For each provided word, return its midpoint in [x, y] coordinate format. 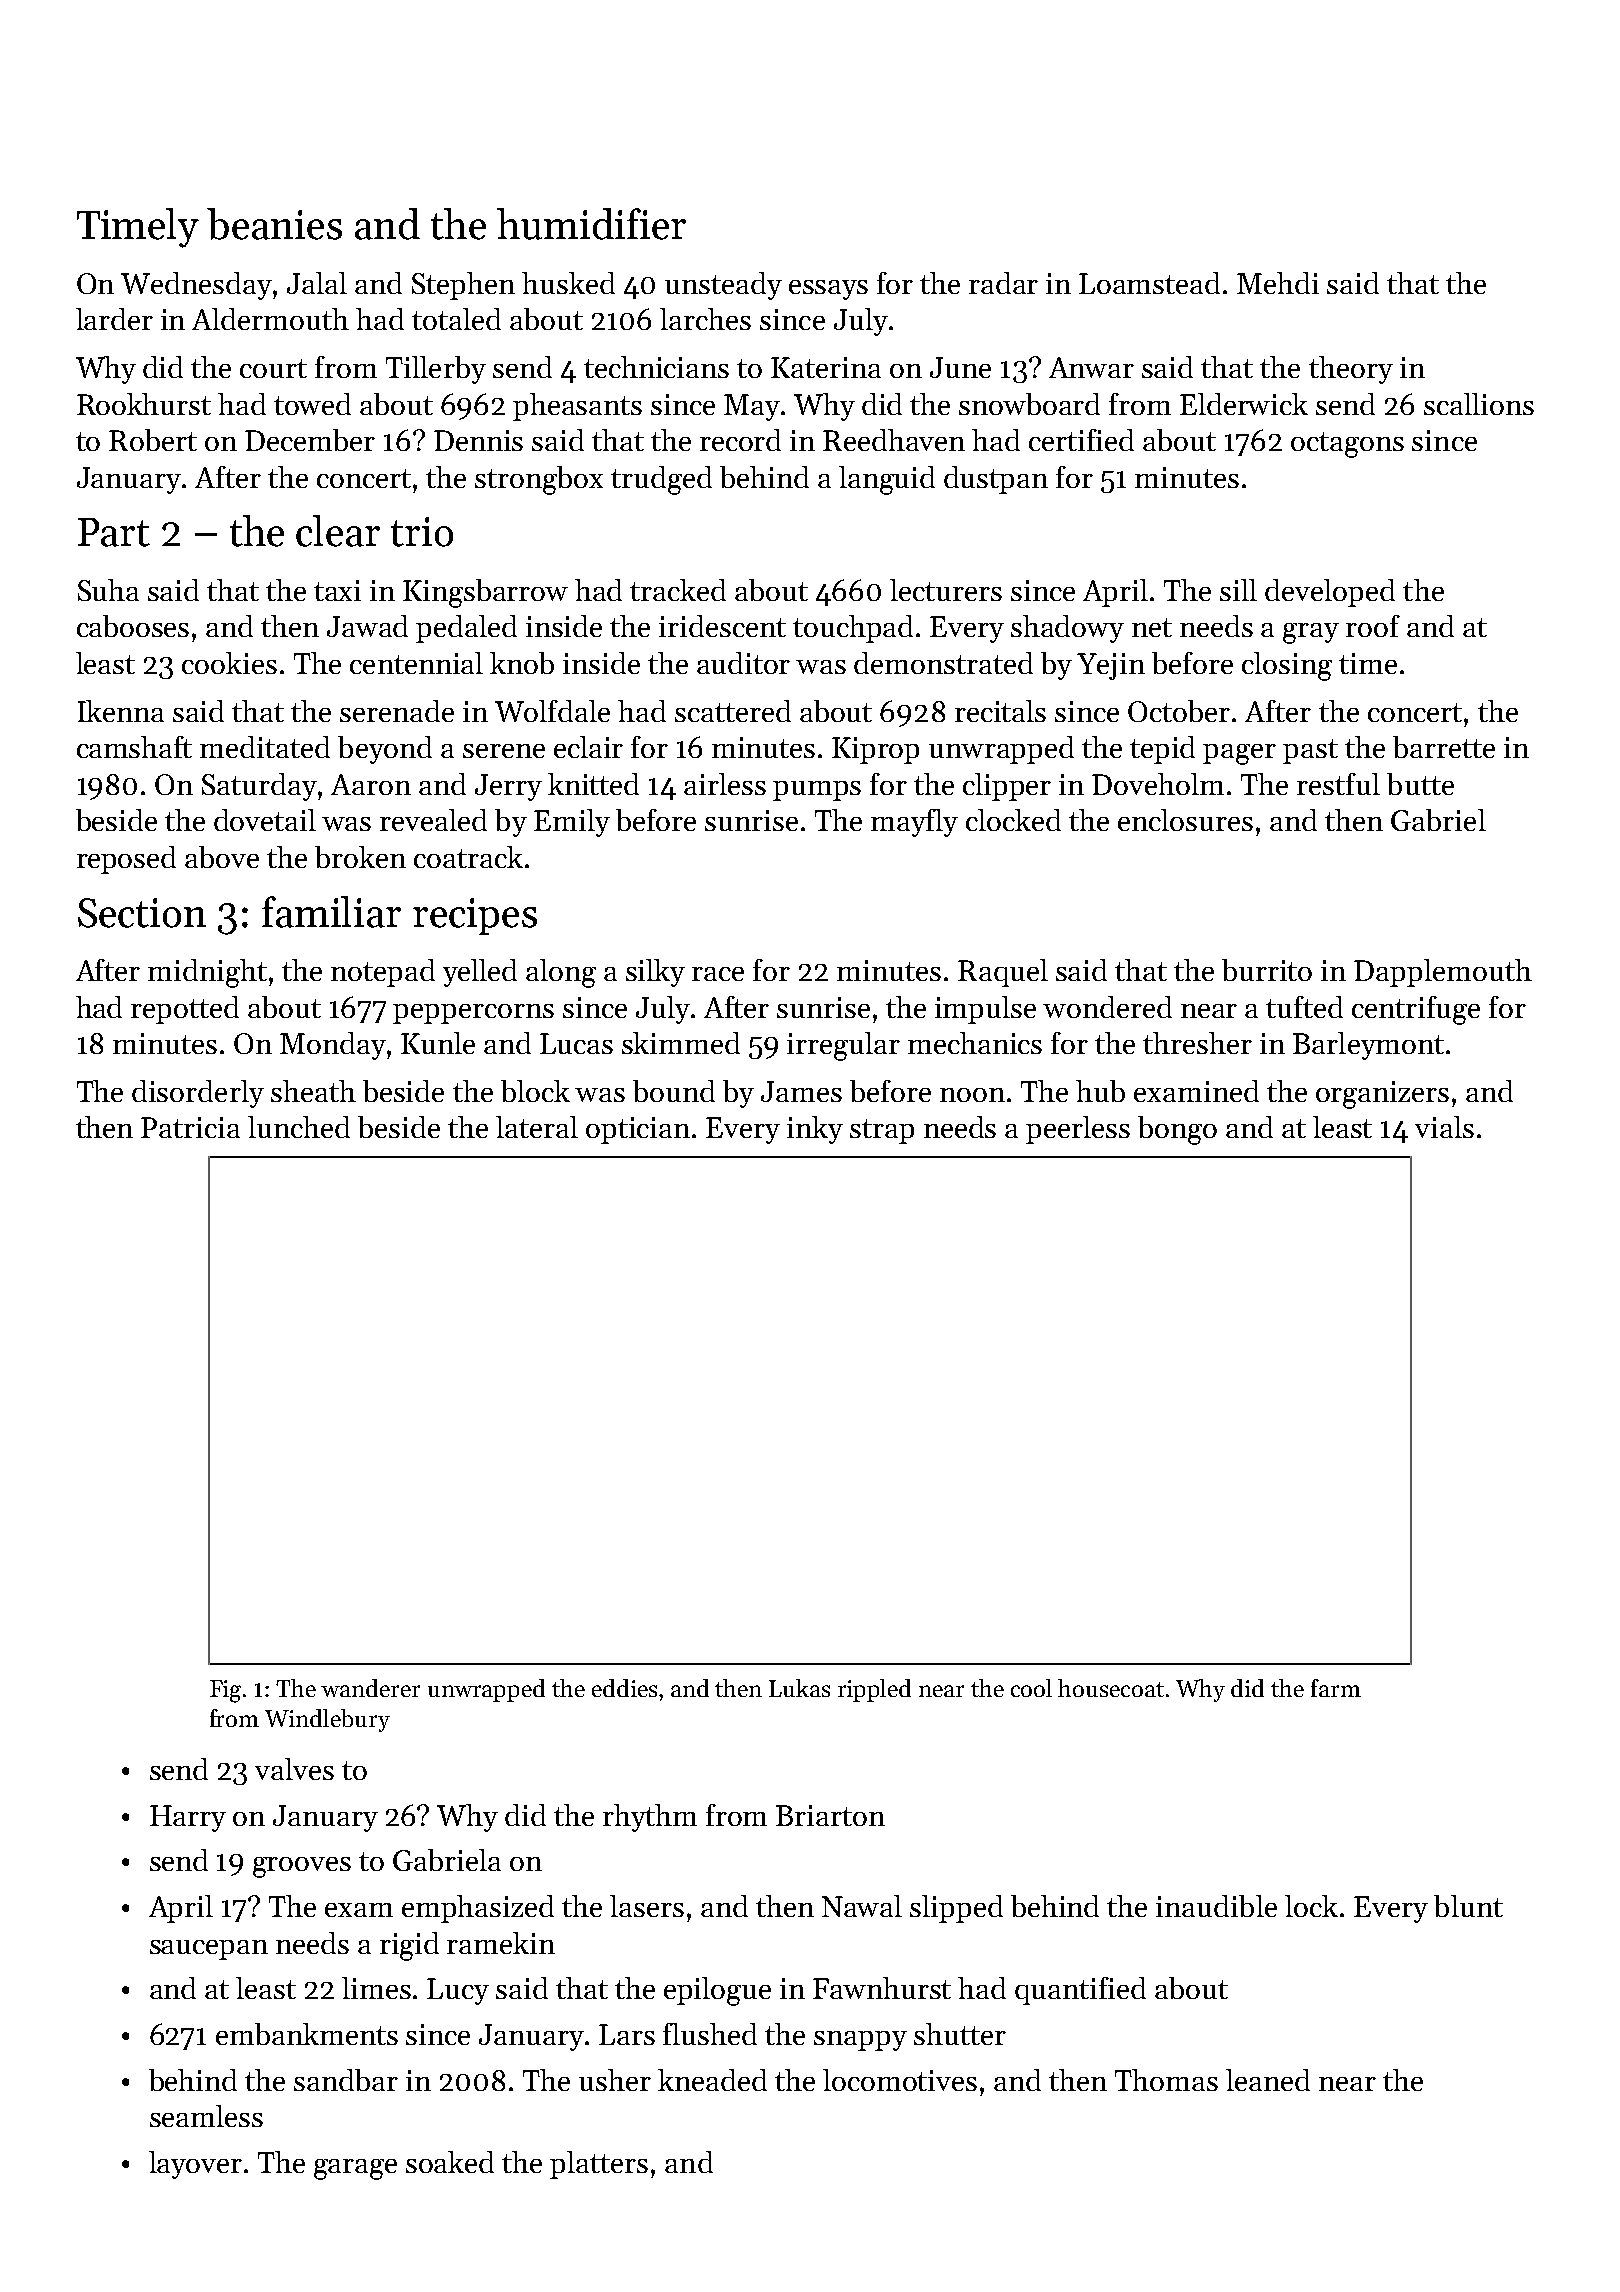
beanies [274, 224]
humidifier [591, 224]
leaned [1268, 2080]
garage [355, 2169]
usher [615, 2080]
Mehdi [1278, 283]
